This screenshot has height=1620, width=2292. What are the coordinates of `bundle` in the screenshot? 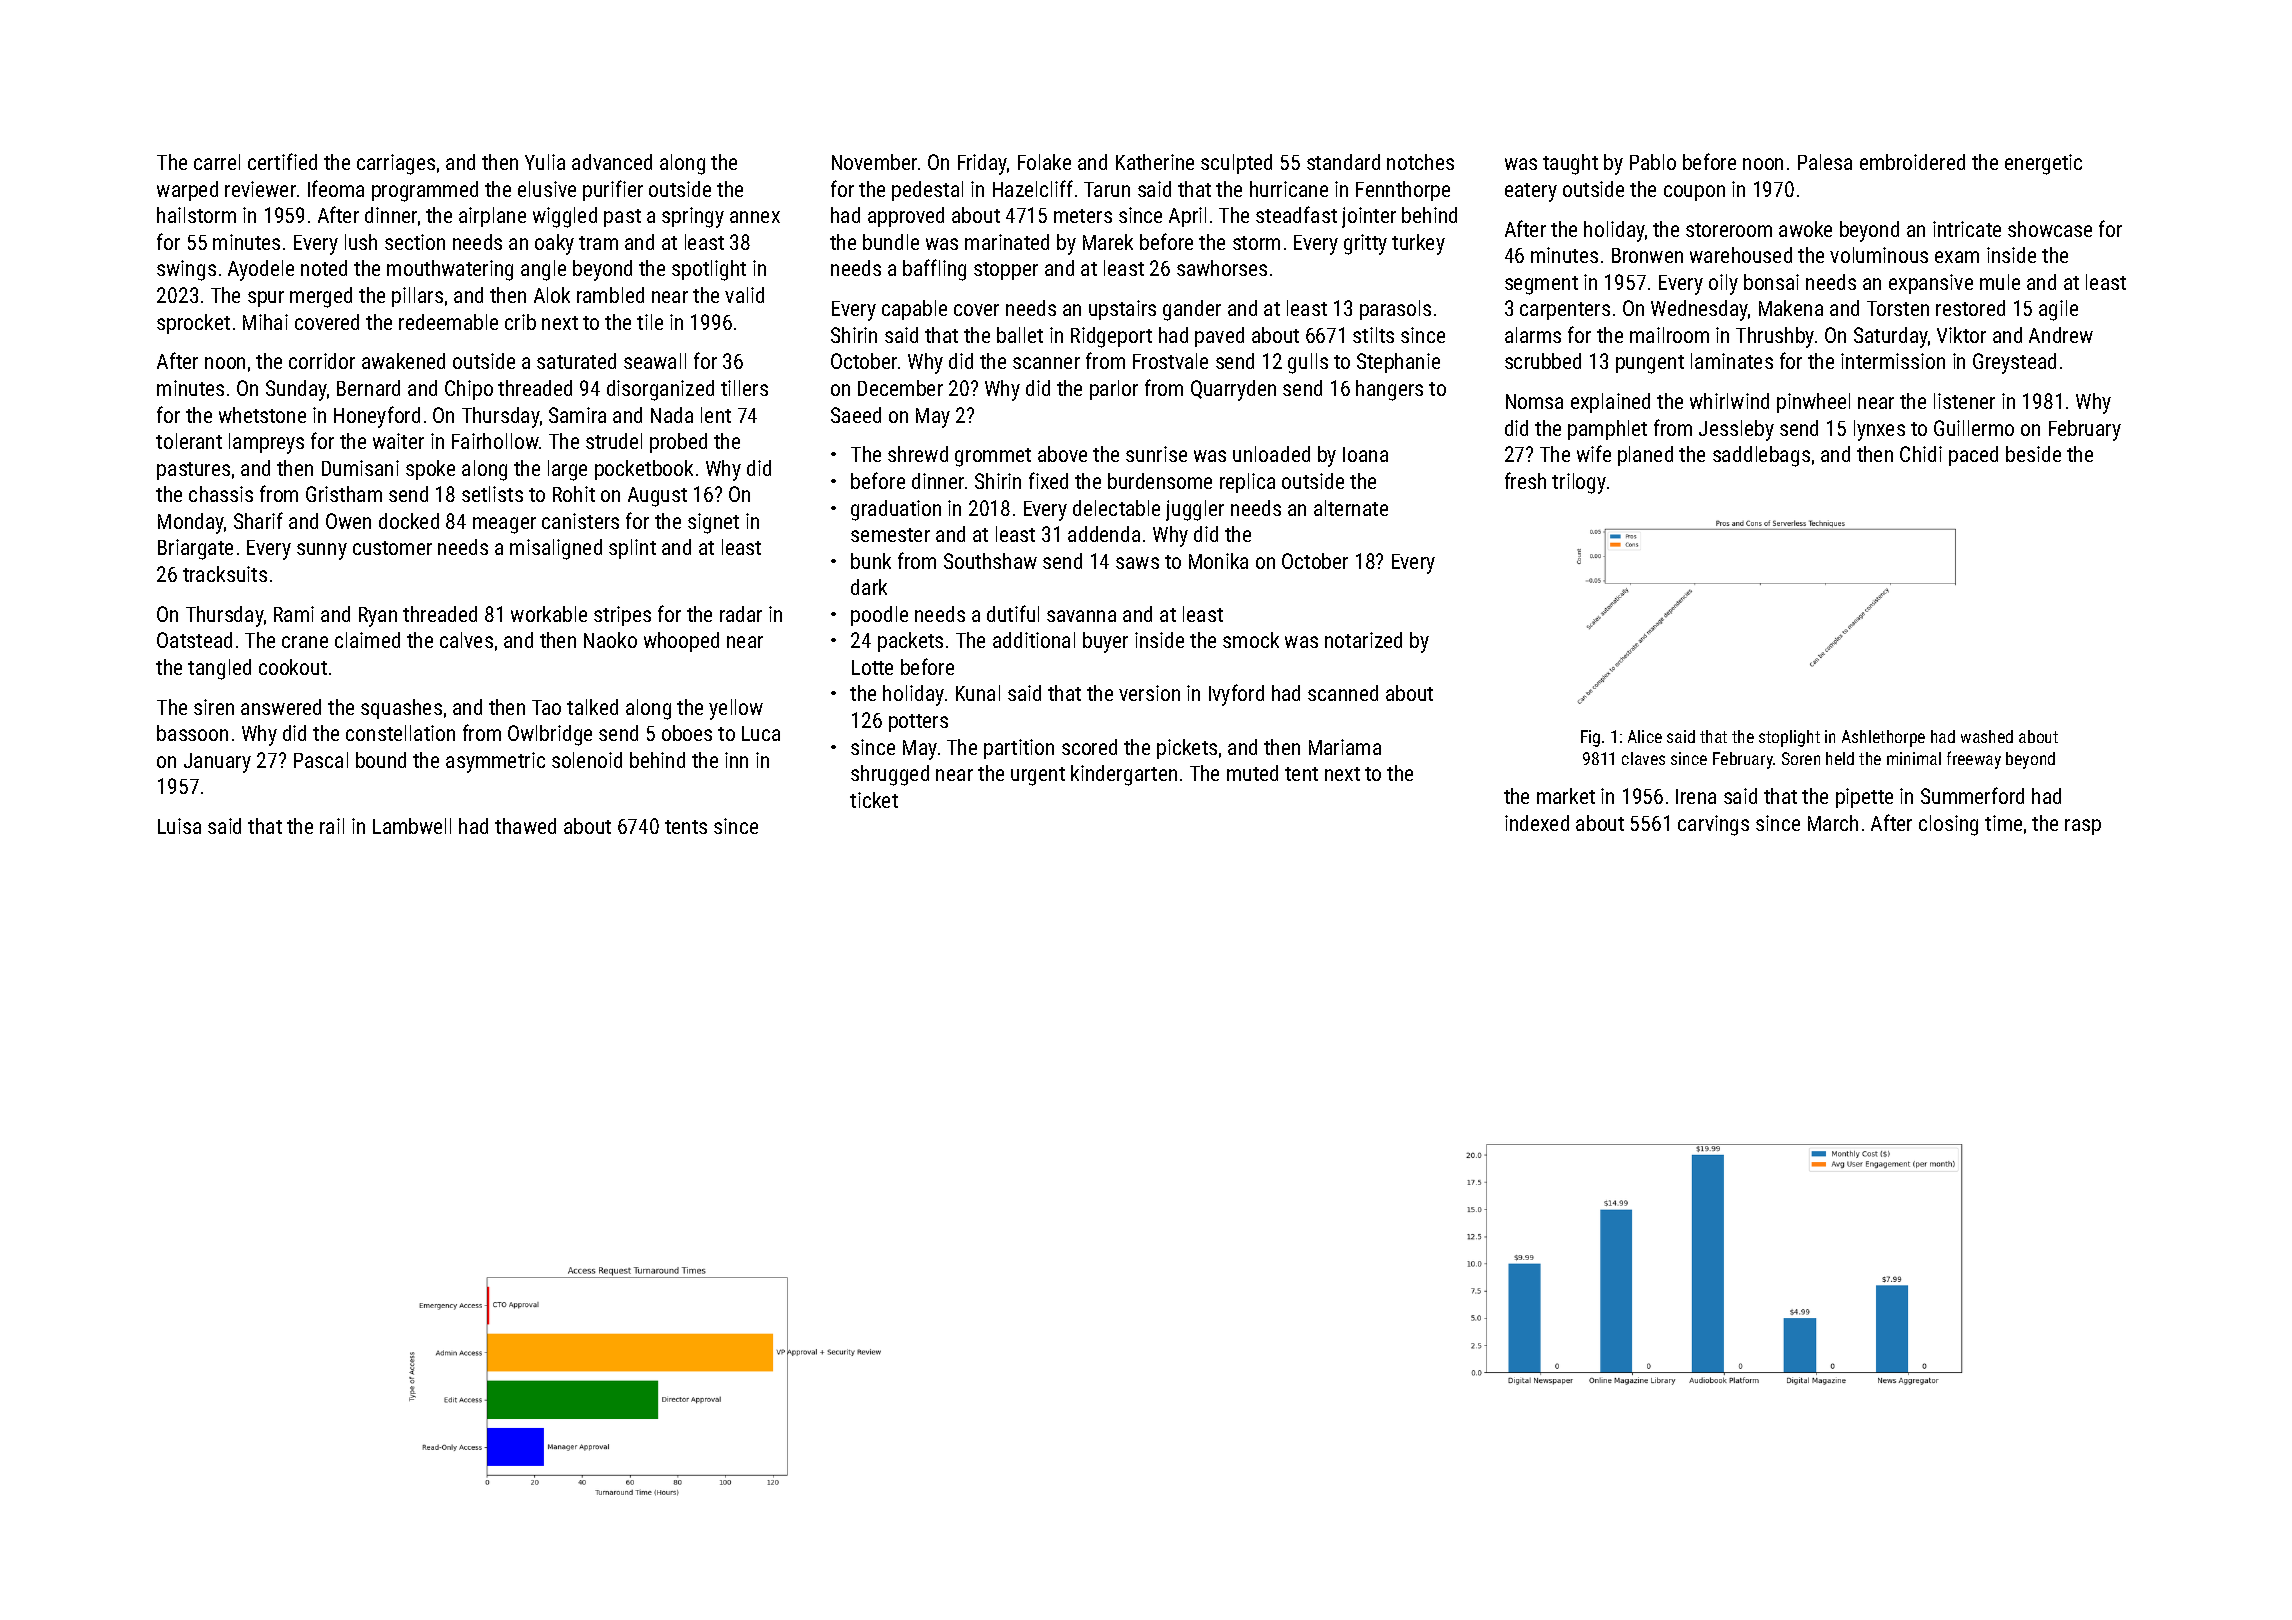 It's located at (891, 242).
